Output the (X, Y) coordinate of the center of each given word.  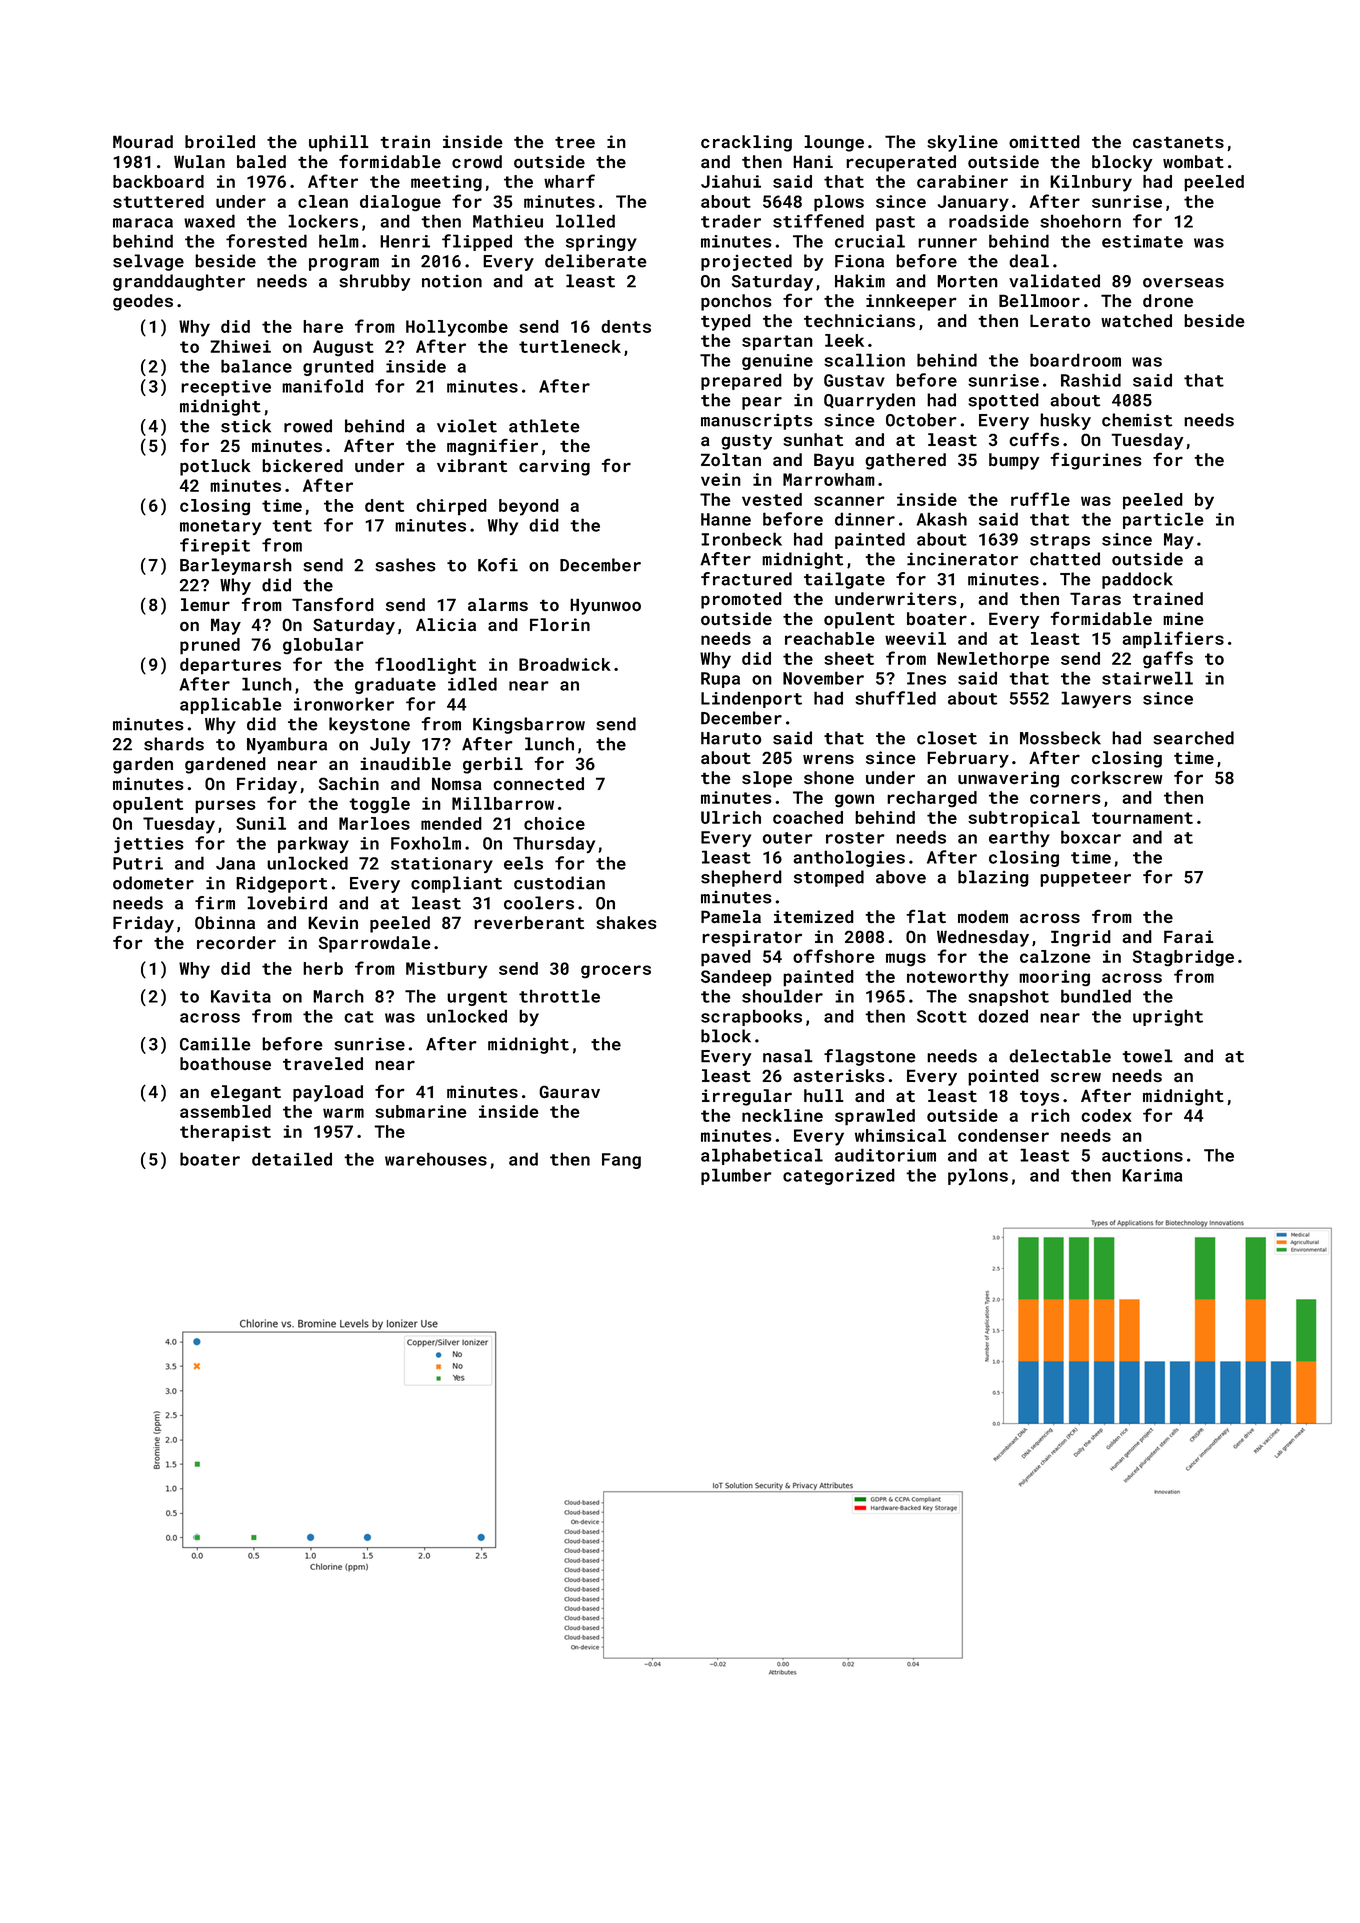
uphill (338, 143)
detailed (292, 1159)
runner (947, 243)
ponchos (736, 302)
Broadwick (565, 664)
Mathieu (508, 221)
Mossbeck (1060, 738)
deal (1029, 261)
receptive (226, 388)
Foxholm (426, 843)
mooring (1054, 978)
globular (323, 646)
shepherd (741, 878)
